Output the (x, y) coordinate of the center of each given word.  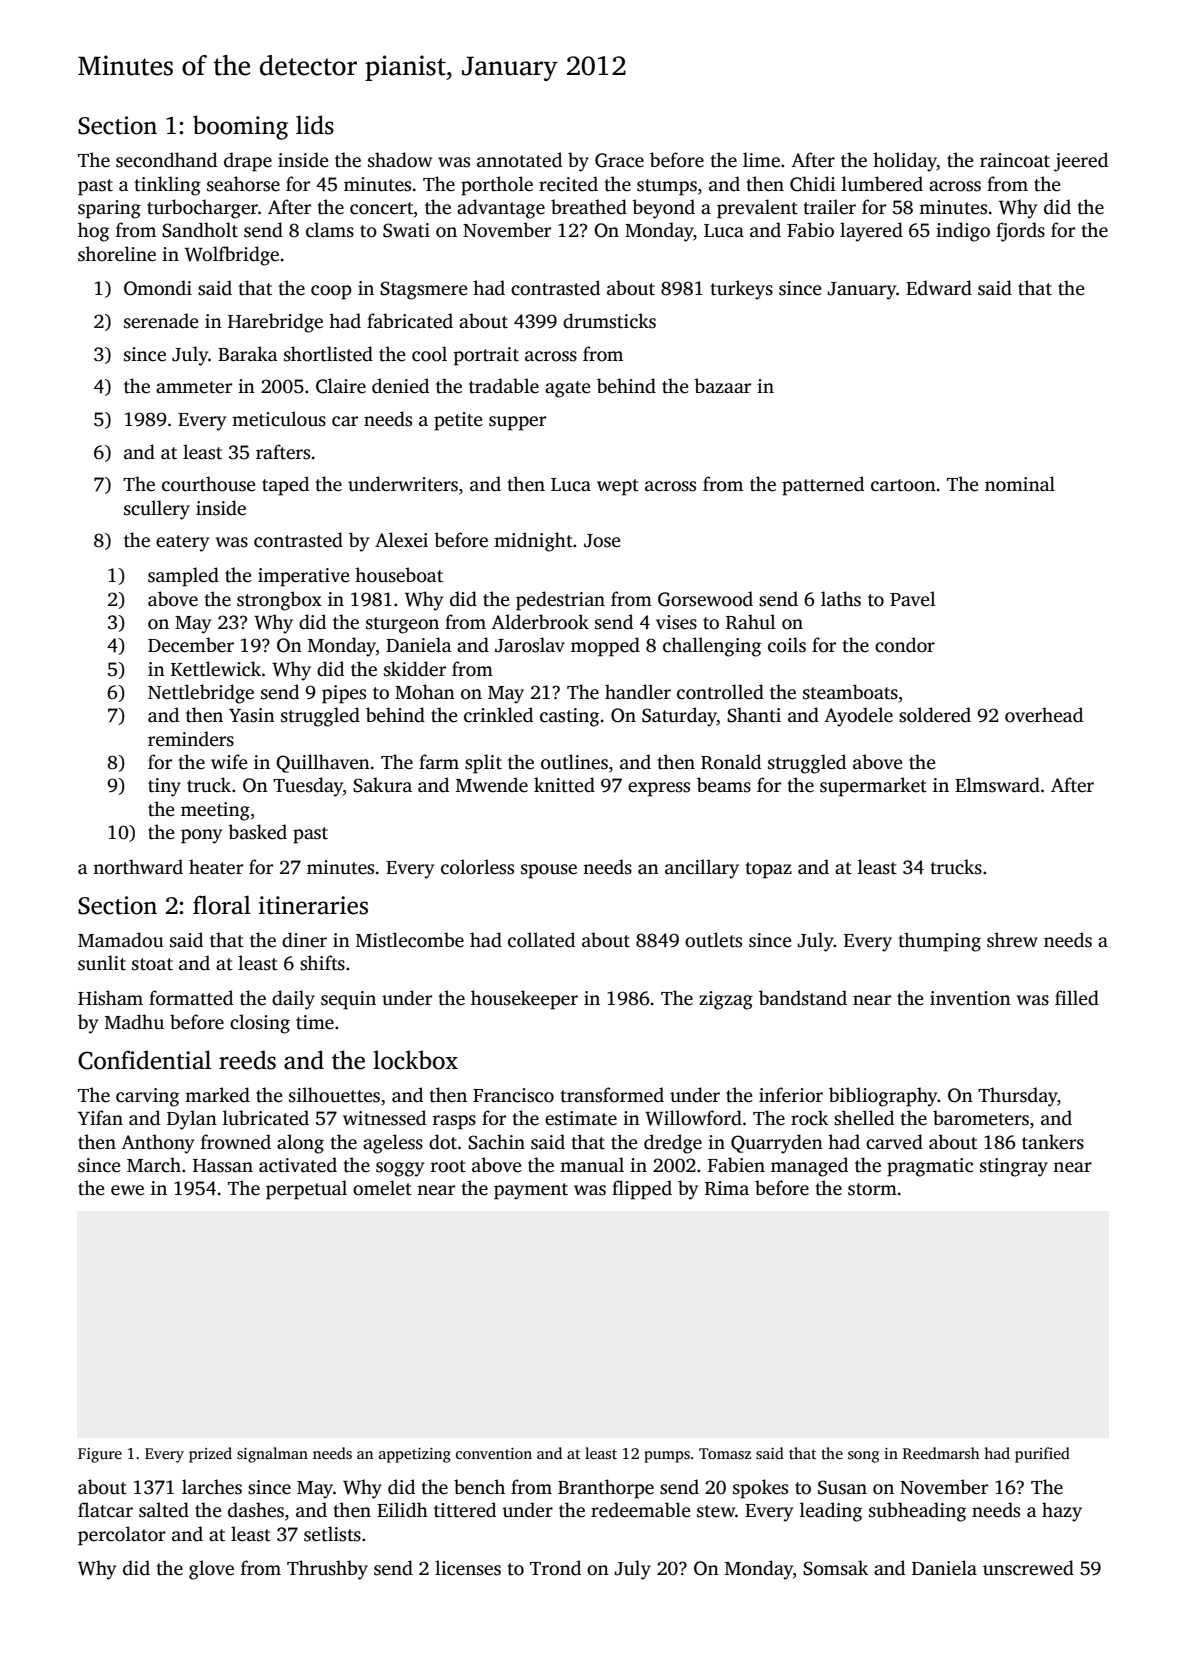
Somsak (835, 1568)
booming (240, 127)
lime (761, 160)
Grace (619, 160)
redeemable (641, 1510)
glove (211, 1570)
